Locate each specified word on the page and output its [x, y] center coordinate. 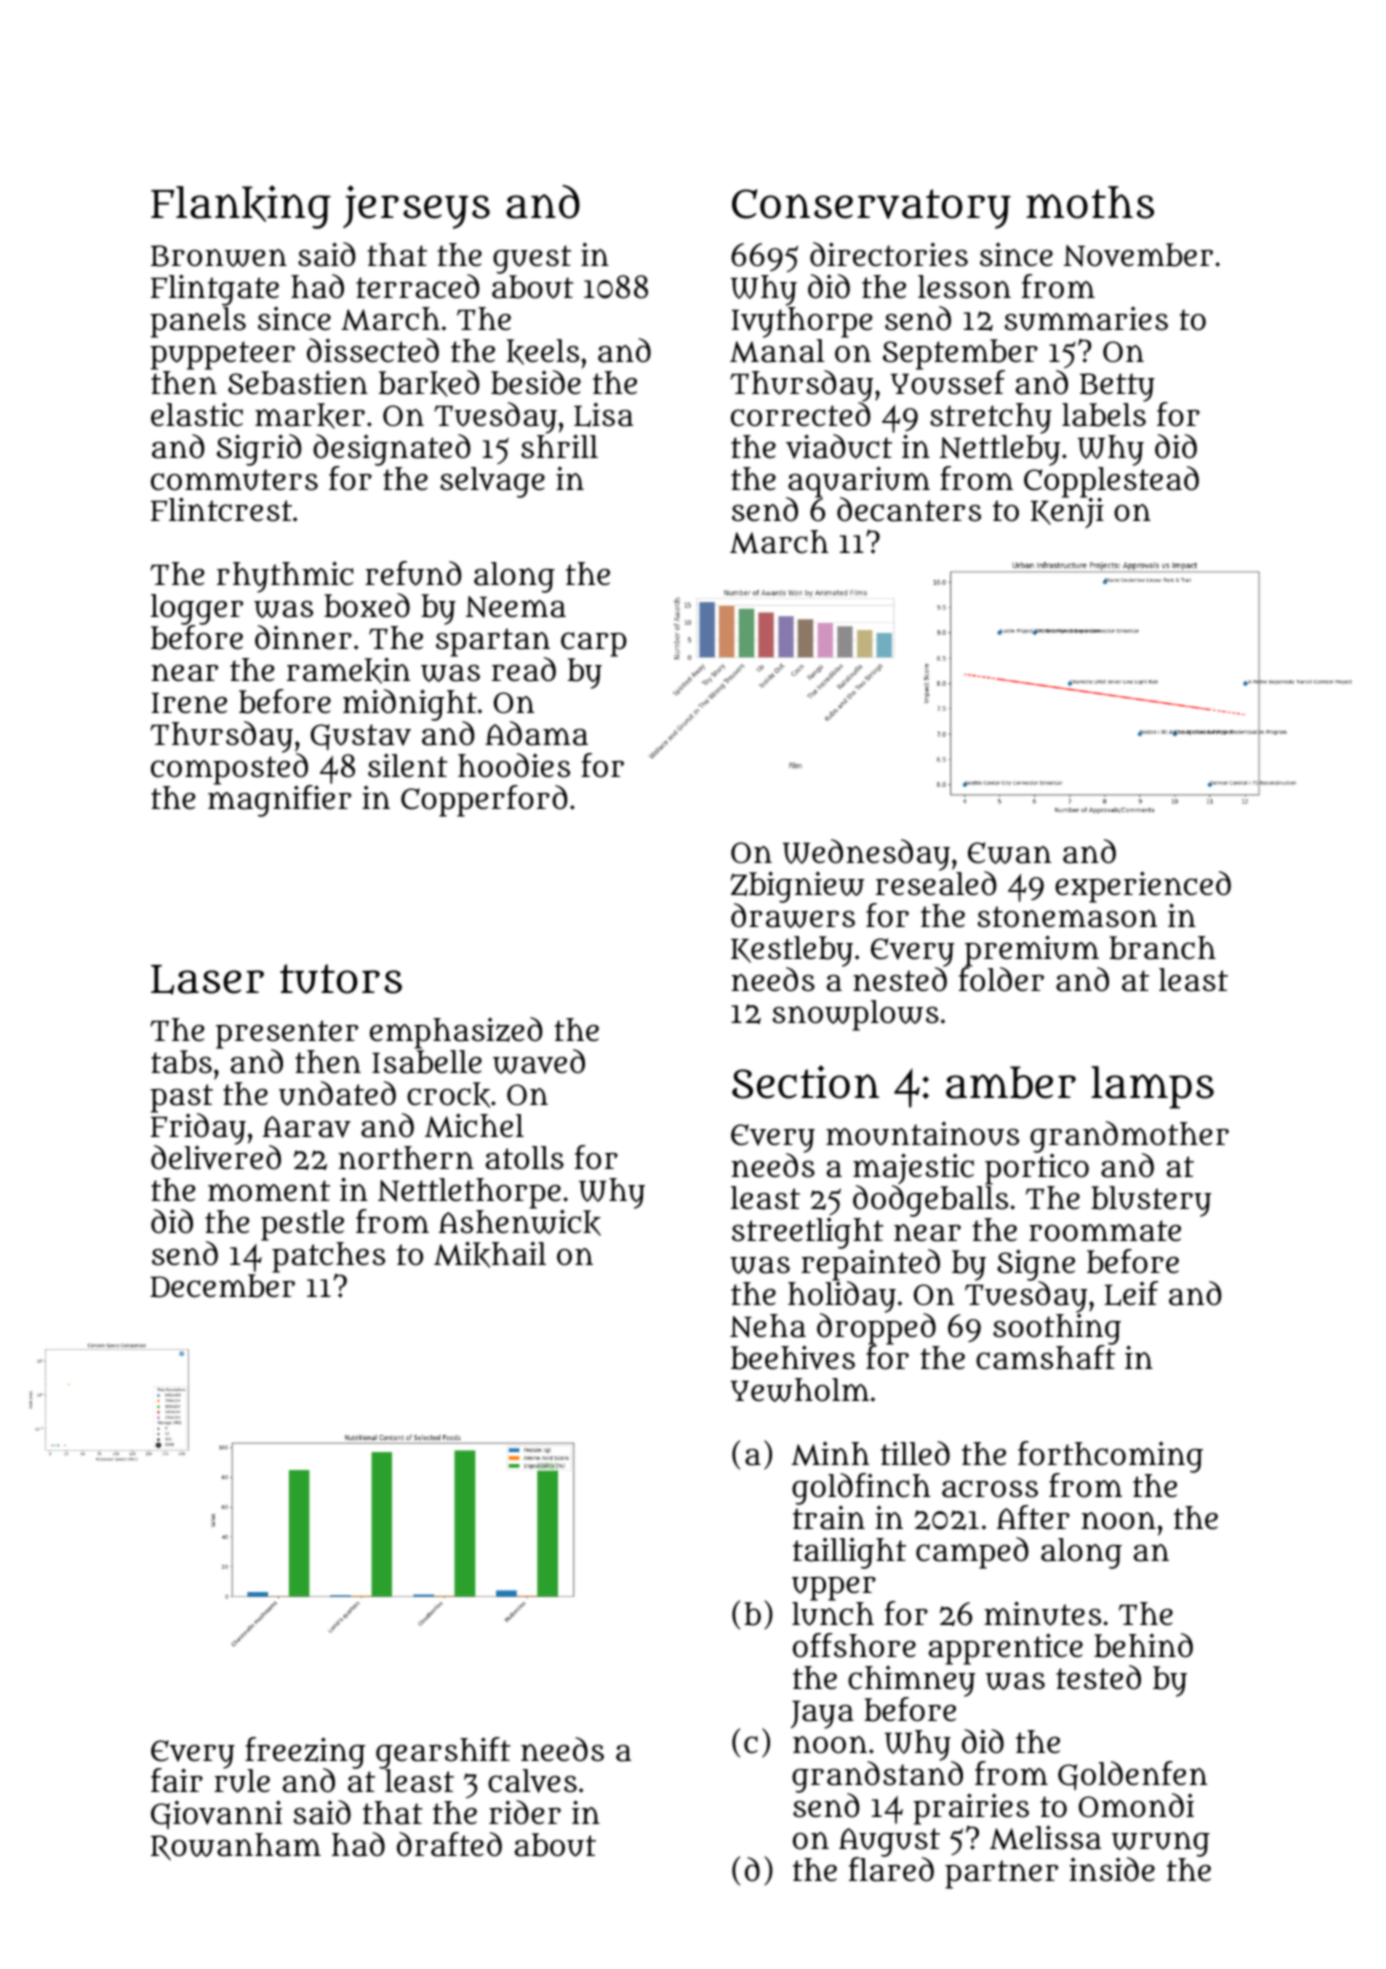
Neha [768, 1326]
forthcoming [1110, 1457]
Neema [516, 607]
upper [834, 1589]
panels [198, 322]
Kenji [1067, 513]
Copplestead [1111, 482]
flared [891, 1869]
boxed [367, 605]
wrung [1161, 1844]
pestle [302, 1225]
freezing [305, 1753]
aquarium [858, 482]
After [1033, 1517]
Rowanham [236, 1846]
